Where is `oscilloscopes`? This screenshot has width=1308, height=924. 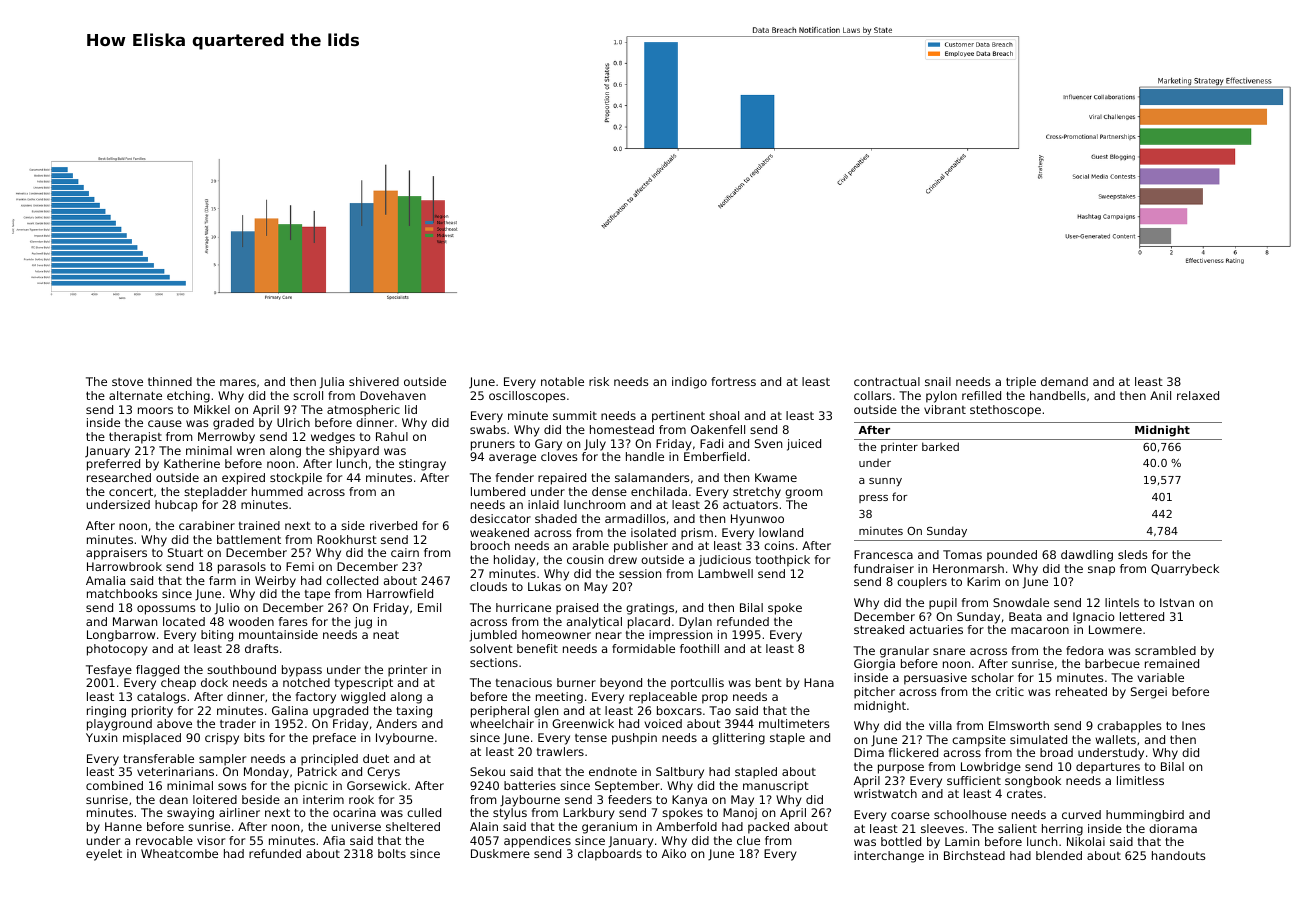
oscilloscopes is located at coordinates (527, 397).
